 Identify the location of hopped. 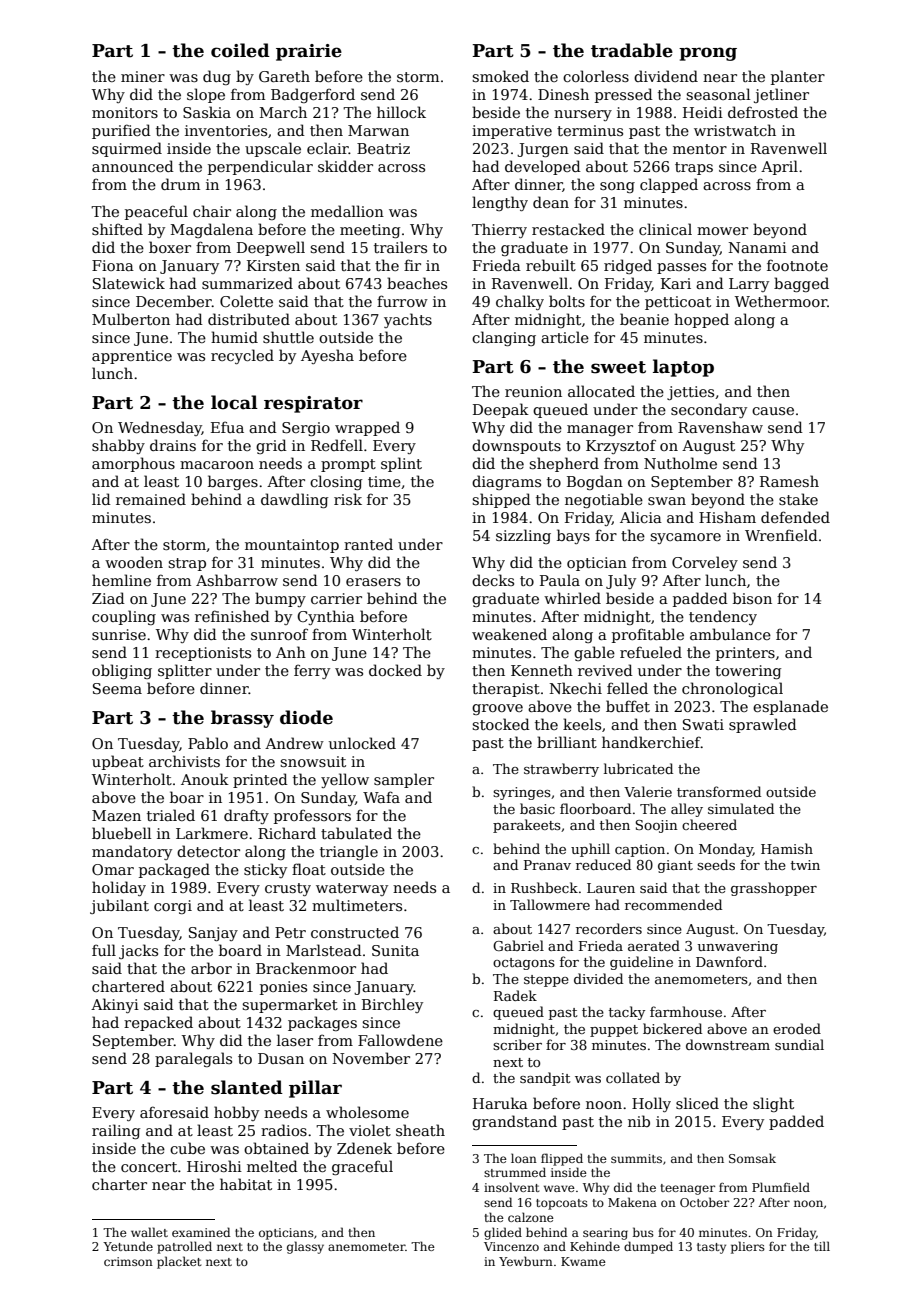
(701, 320).
